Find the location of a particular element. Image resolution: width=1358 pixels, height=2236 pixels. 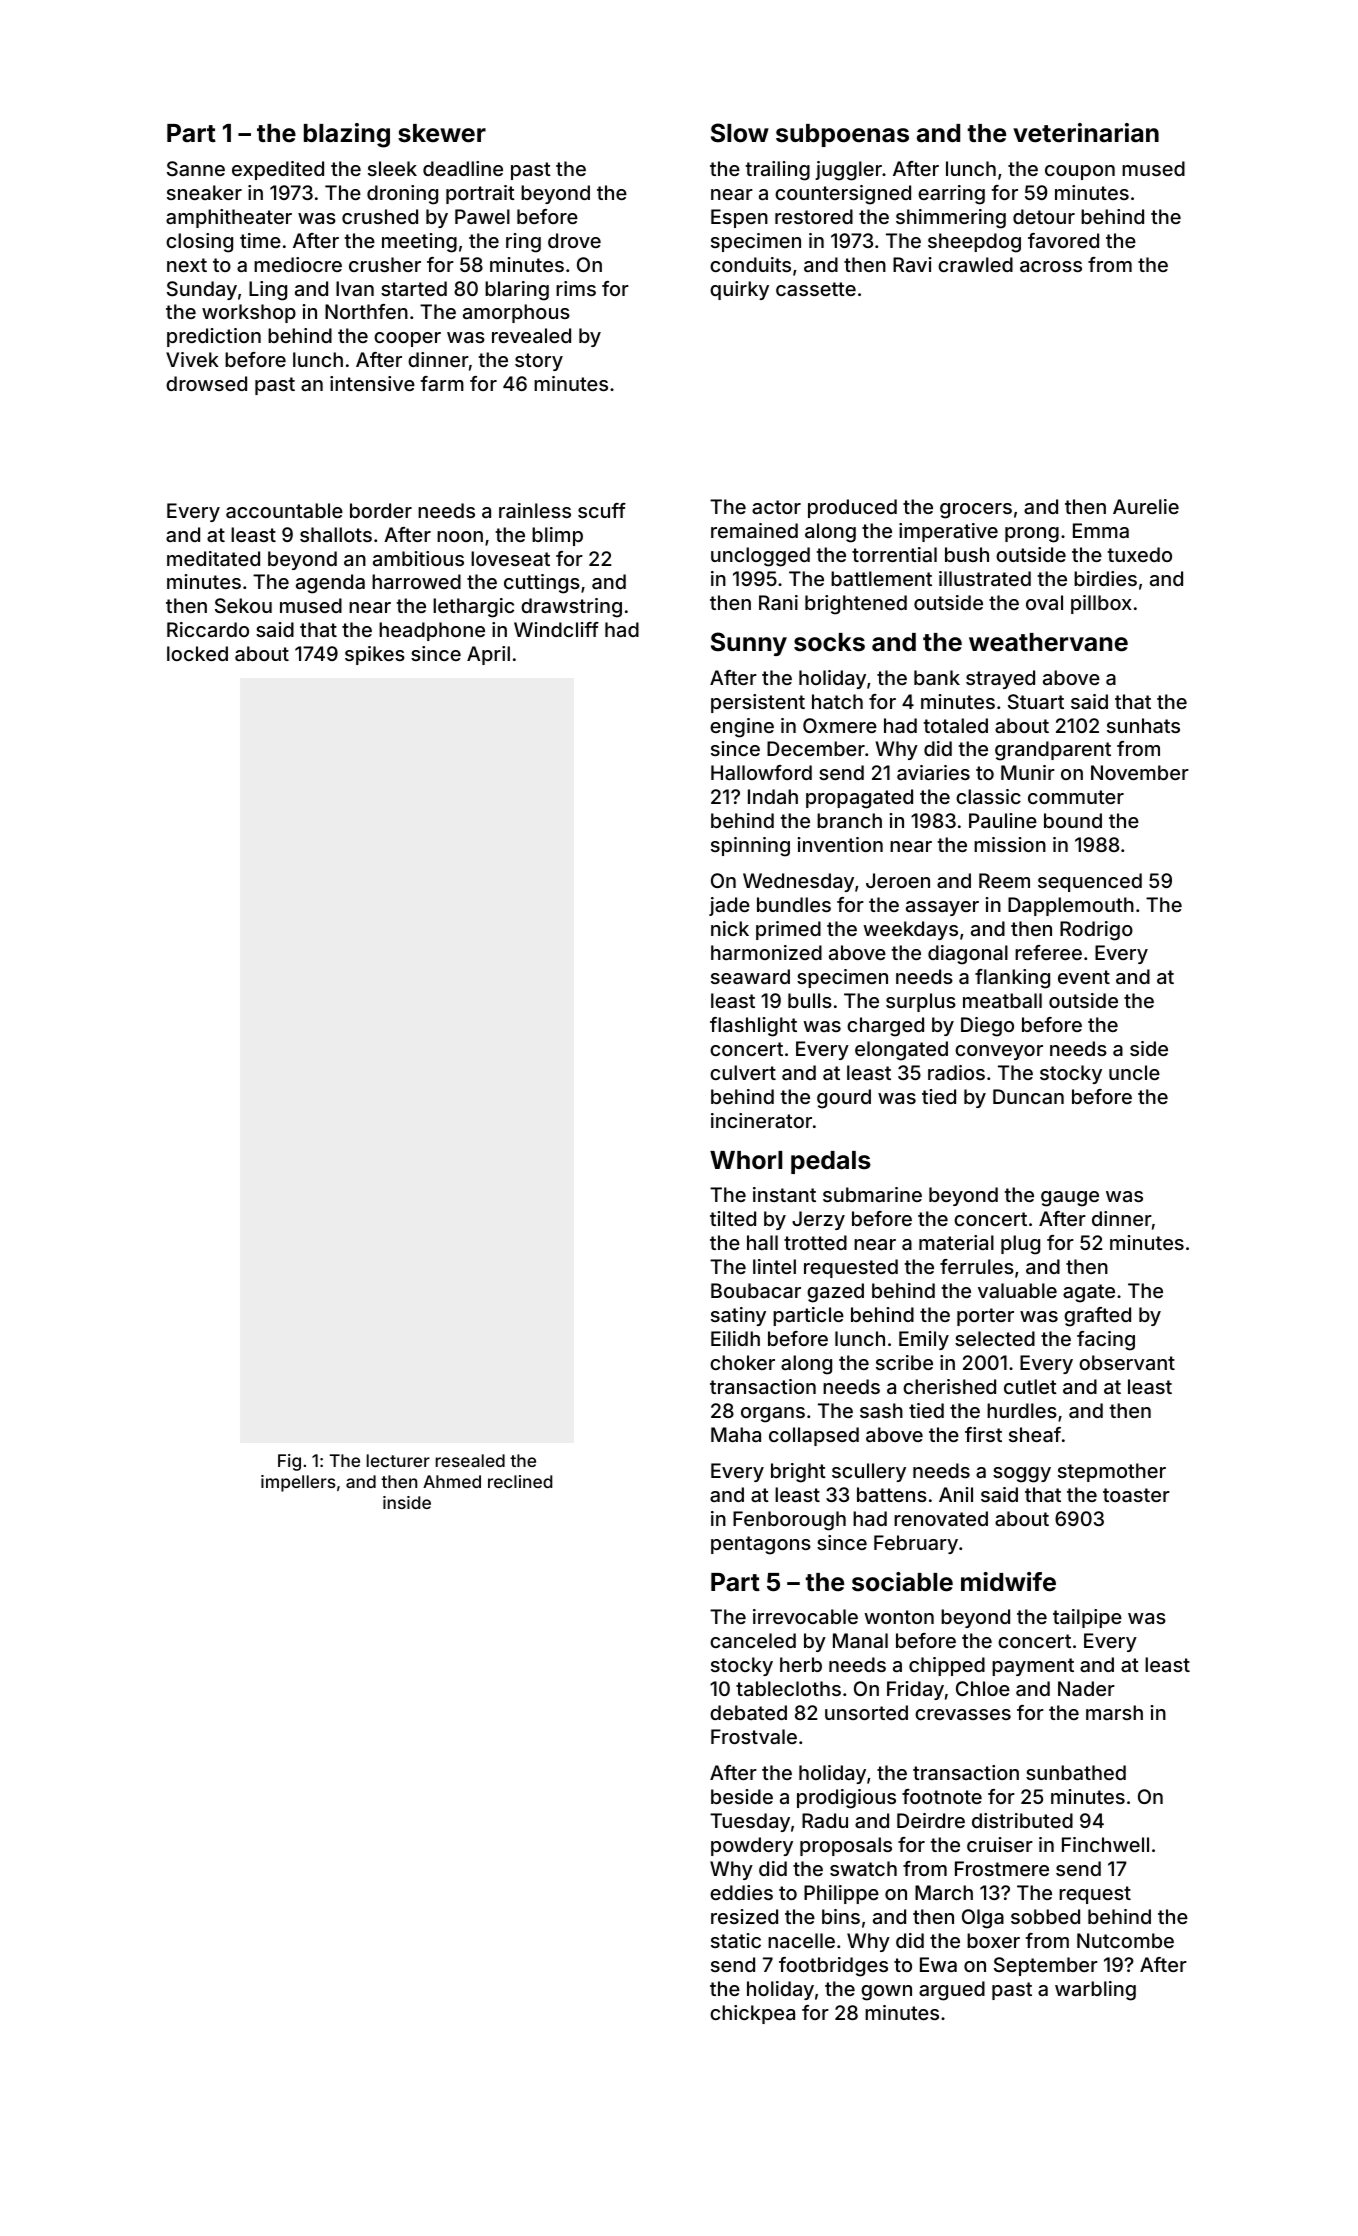

closing is located at coordinates (199, 243).
